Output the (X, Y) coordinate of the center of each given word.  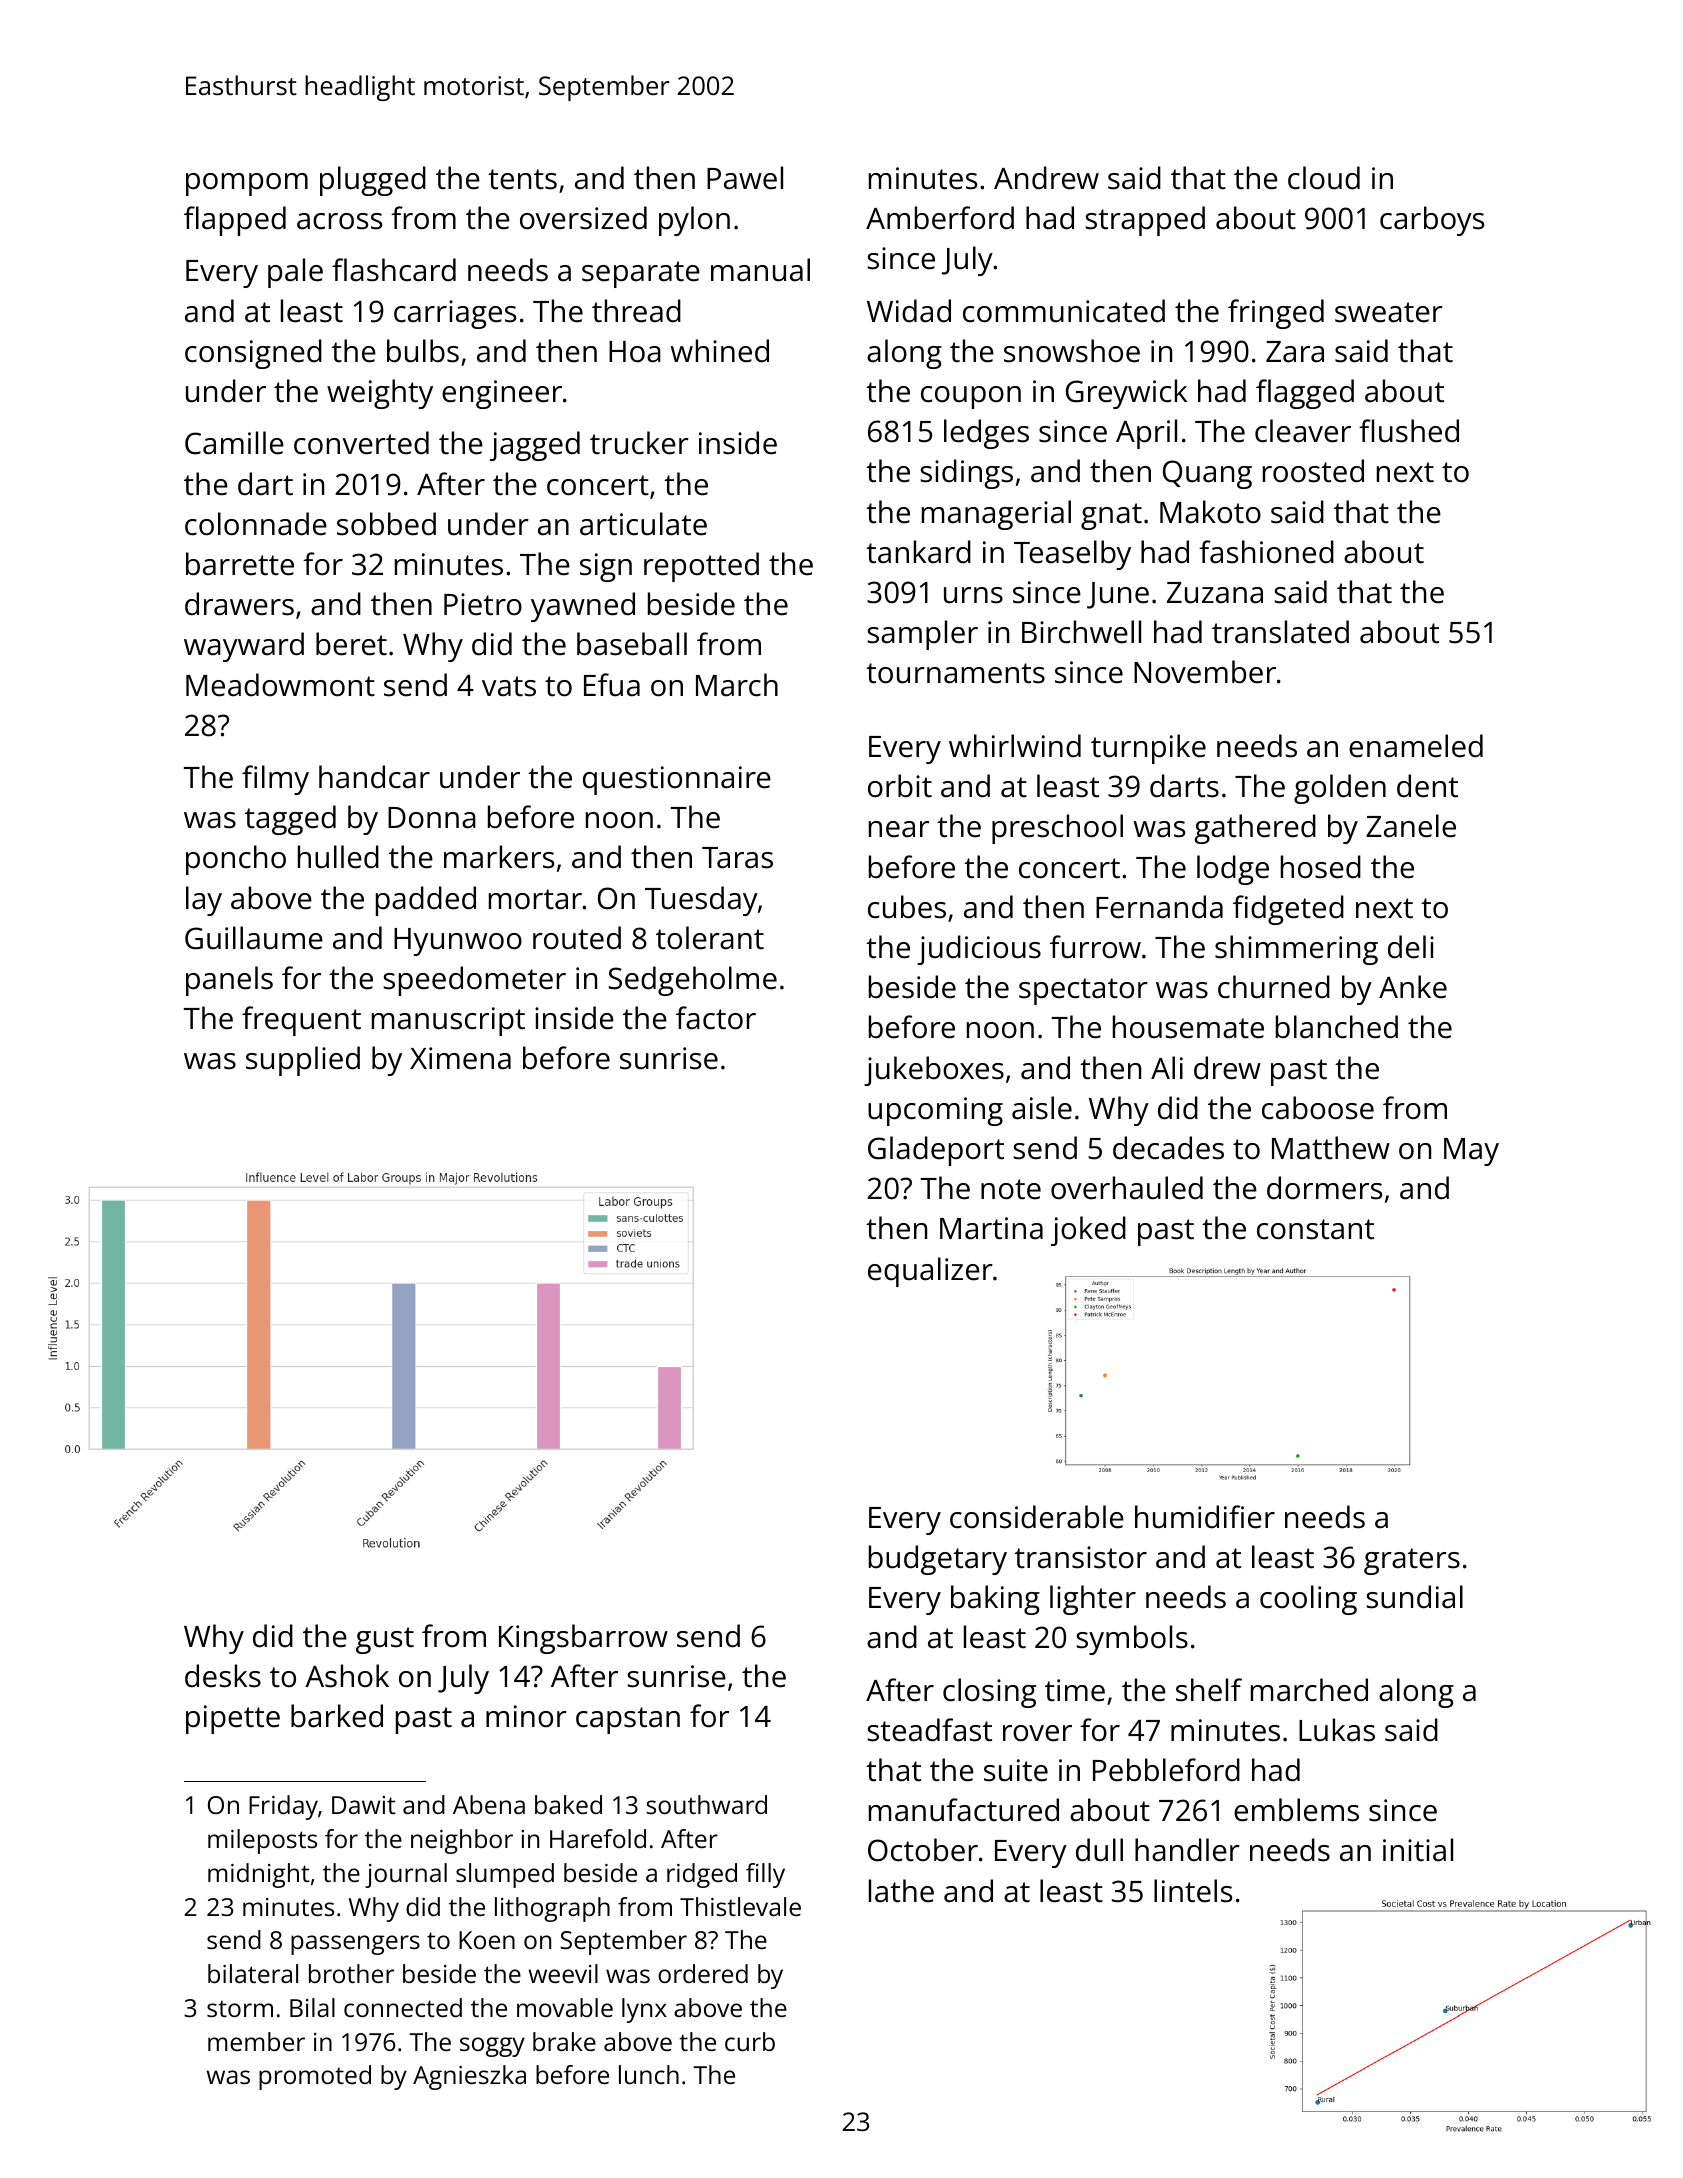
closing (989, 1693)
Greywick (1126, 394)
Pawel (745, 178)
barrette (240, 564)
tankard (918, 552)
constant (1315, 1229)
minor (526, 1716)
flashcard (394, 270)
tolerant (710, 938)
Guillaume (254, 938)
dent (1427, 786)
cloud (1324, 178)
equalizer (930, 1272)
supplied (303, 1061)
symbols (1132, 1640)
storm (240, 2008)
